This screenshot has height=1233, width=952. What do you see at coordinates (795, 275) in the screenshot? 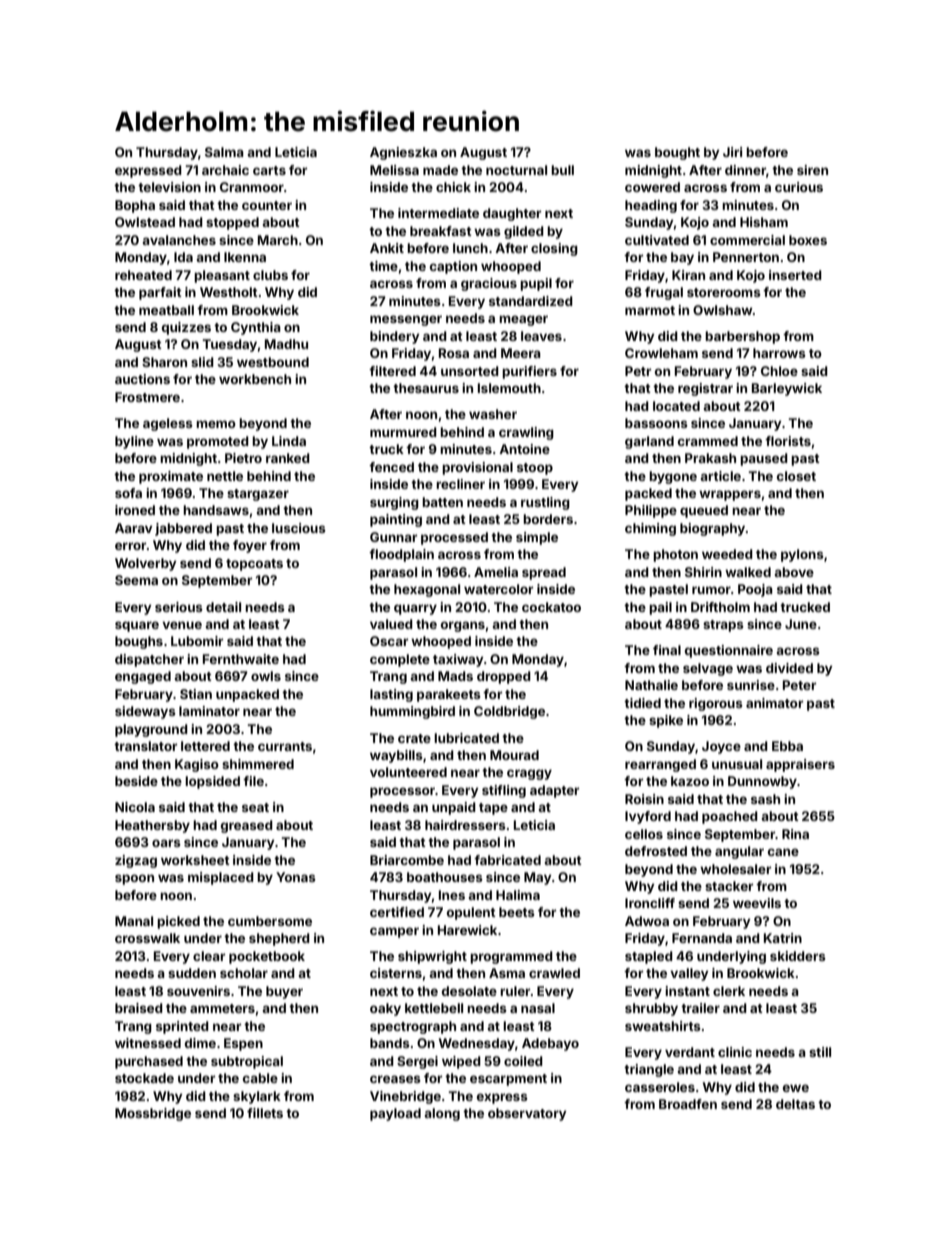
I see `inserted` at bounding box center [795, 275].
